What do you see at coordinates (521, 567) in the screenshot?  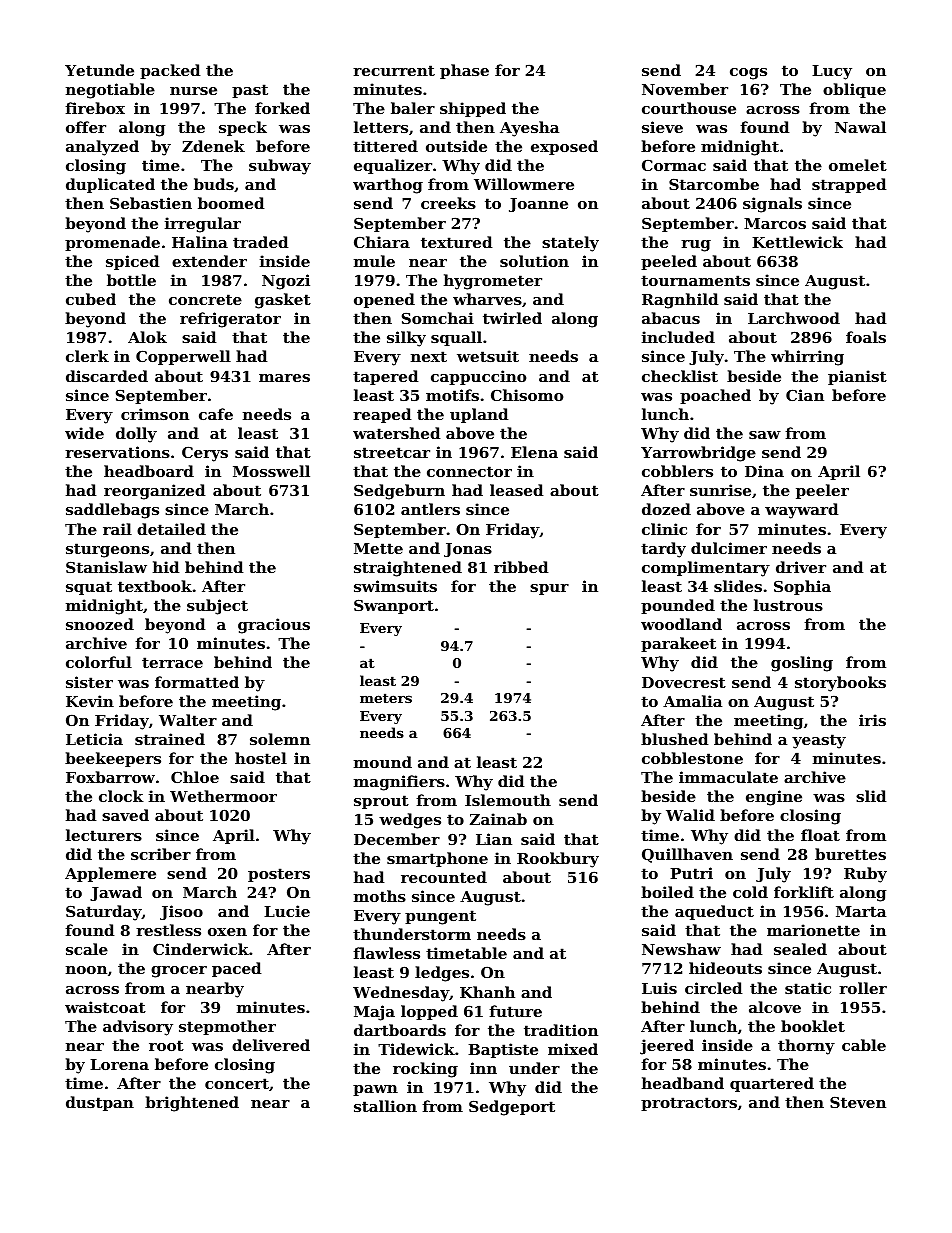 I see `ribbed` at bounding box center [521, 567].
